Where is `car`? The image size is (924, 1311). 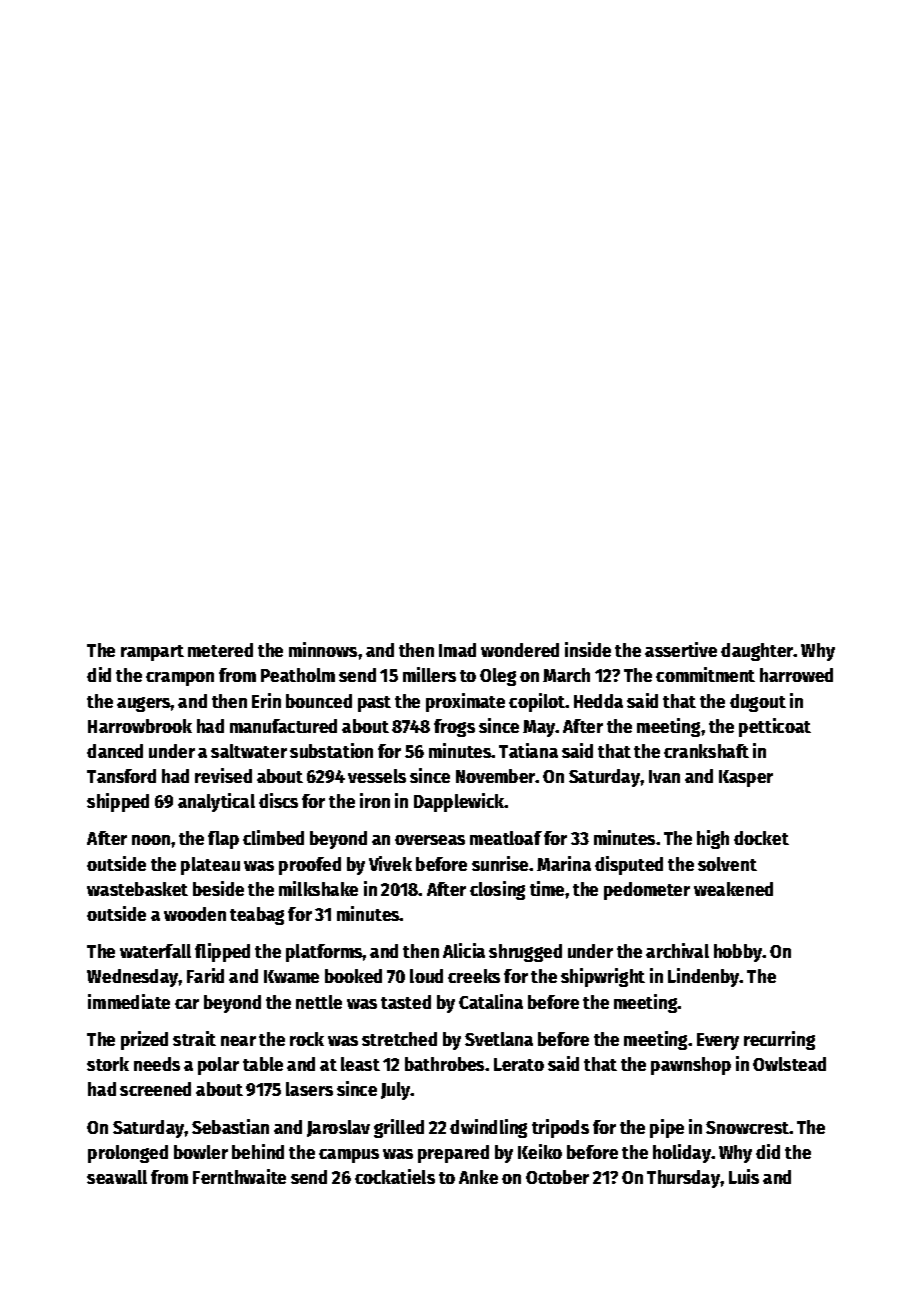 car is located at coordinates (187, 1004).
